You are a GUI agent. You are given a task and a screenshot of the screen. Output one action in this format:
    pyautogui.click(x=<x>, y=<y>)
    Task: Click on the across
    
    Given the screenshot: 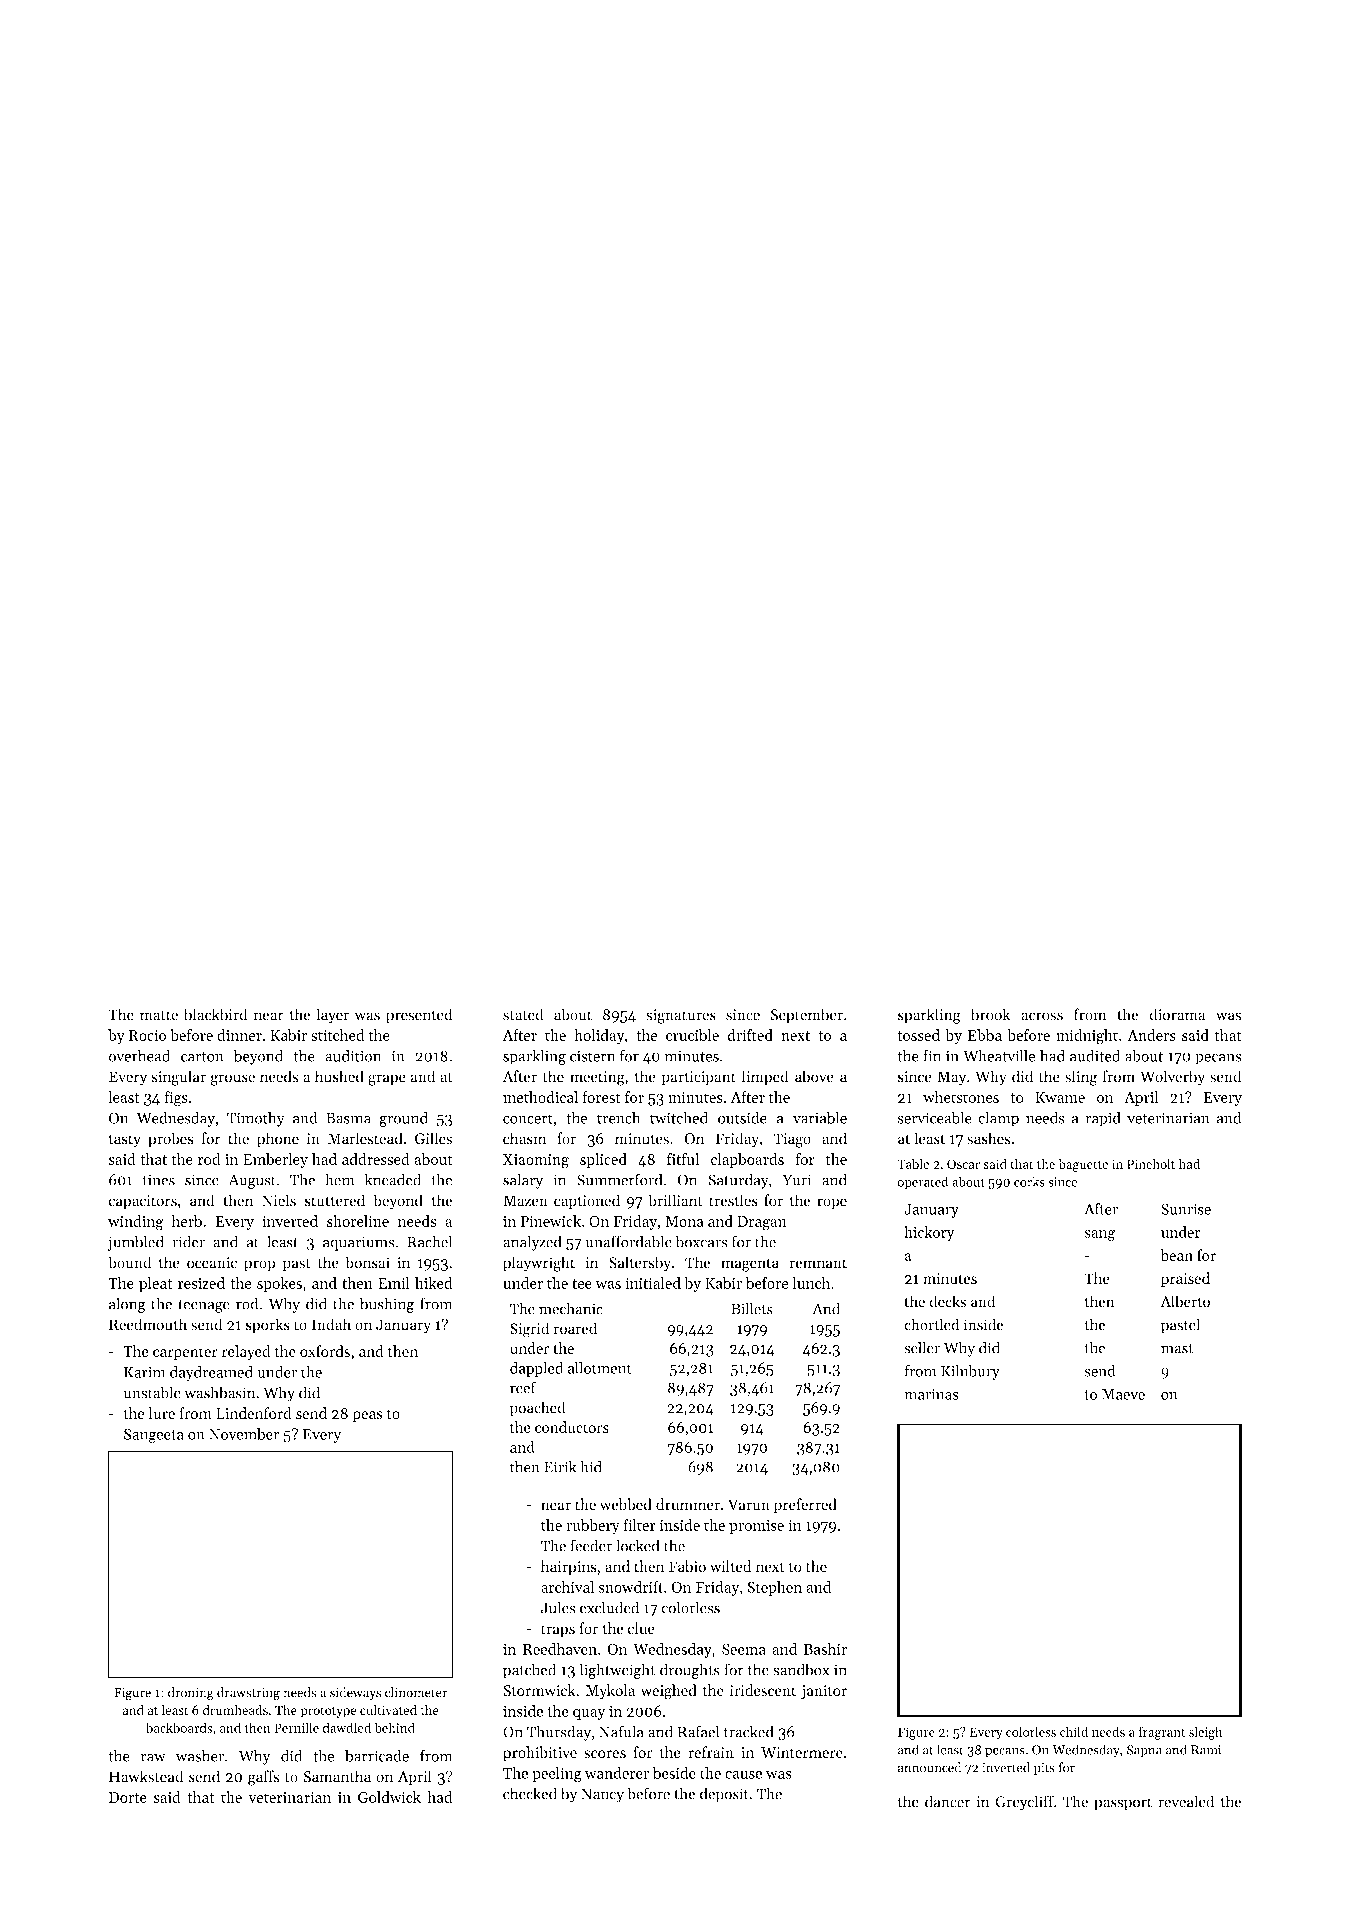 What is the action you would take?
    pyautogui.click(x=1042, y=1016)
